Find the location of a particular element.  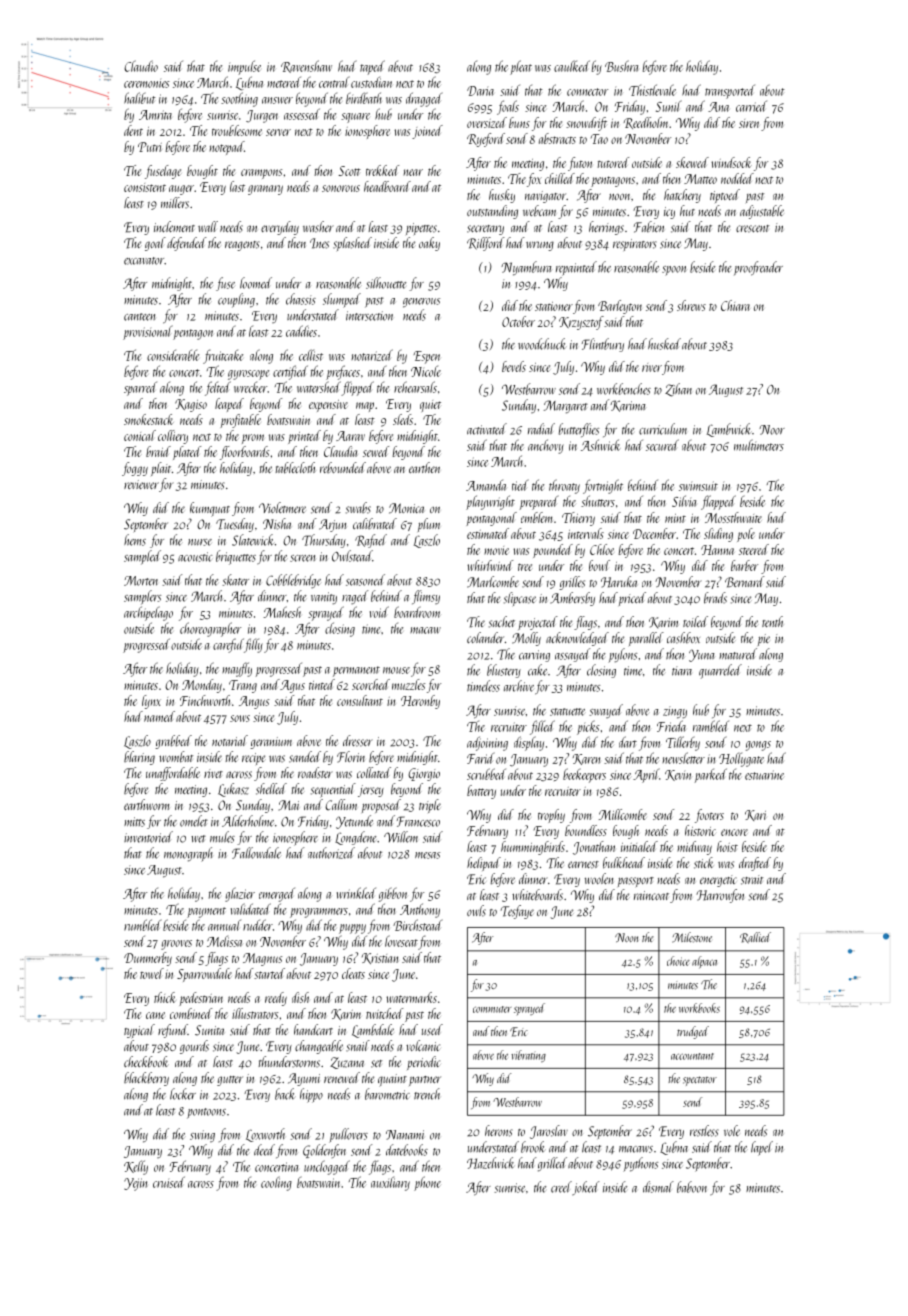

secured is located at coordinates (662, 445).
